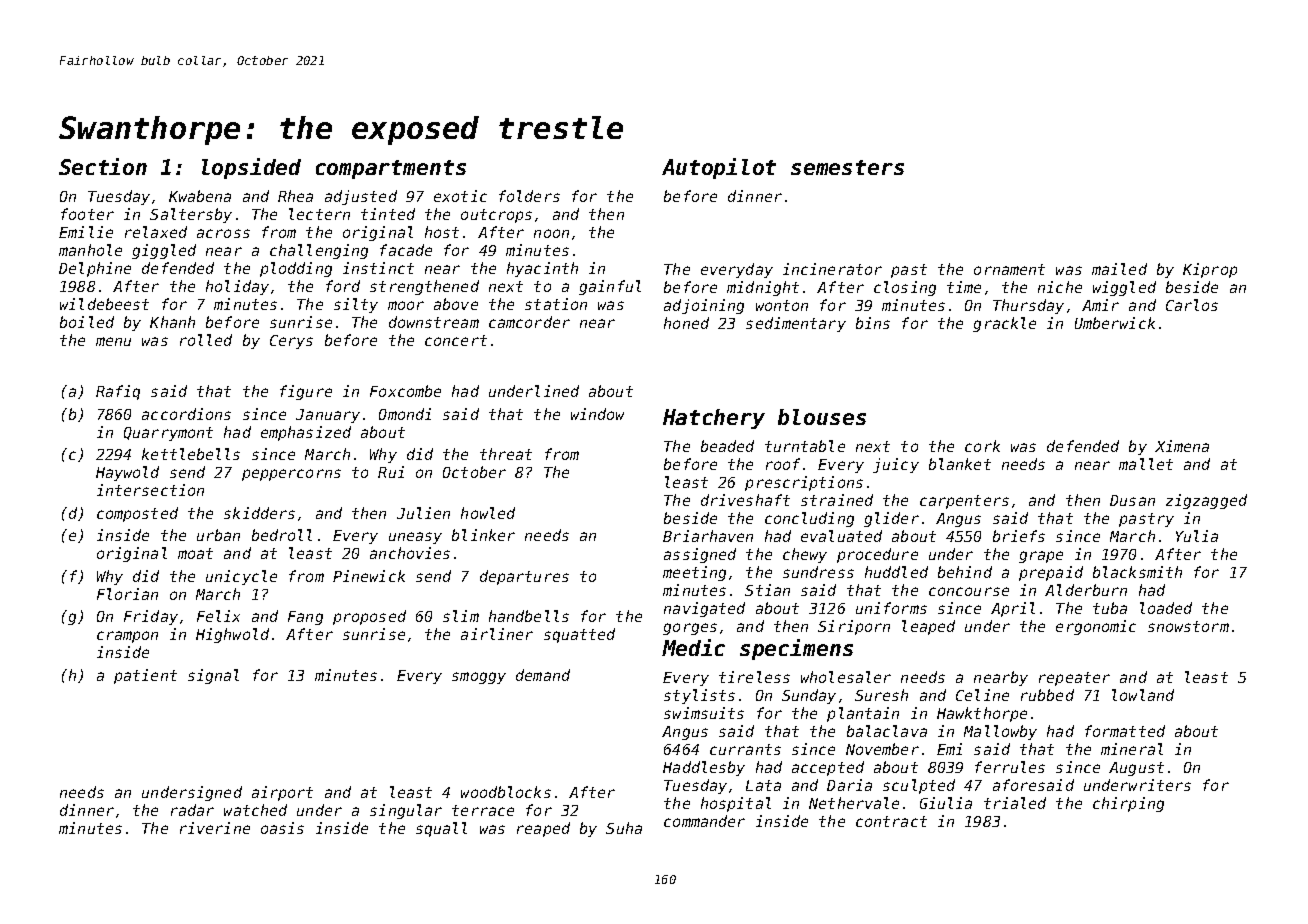 Image resolution: width=1308 pixels, height=924 pixels. What do you see at coordinates (1137, 572) in the page?
I see `blacksmith` at bounding box center [1137, 572].
